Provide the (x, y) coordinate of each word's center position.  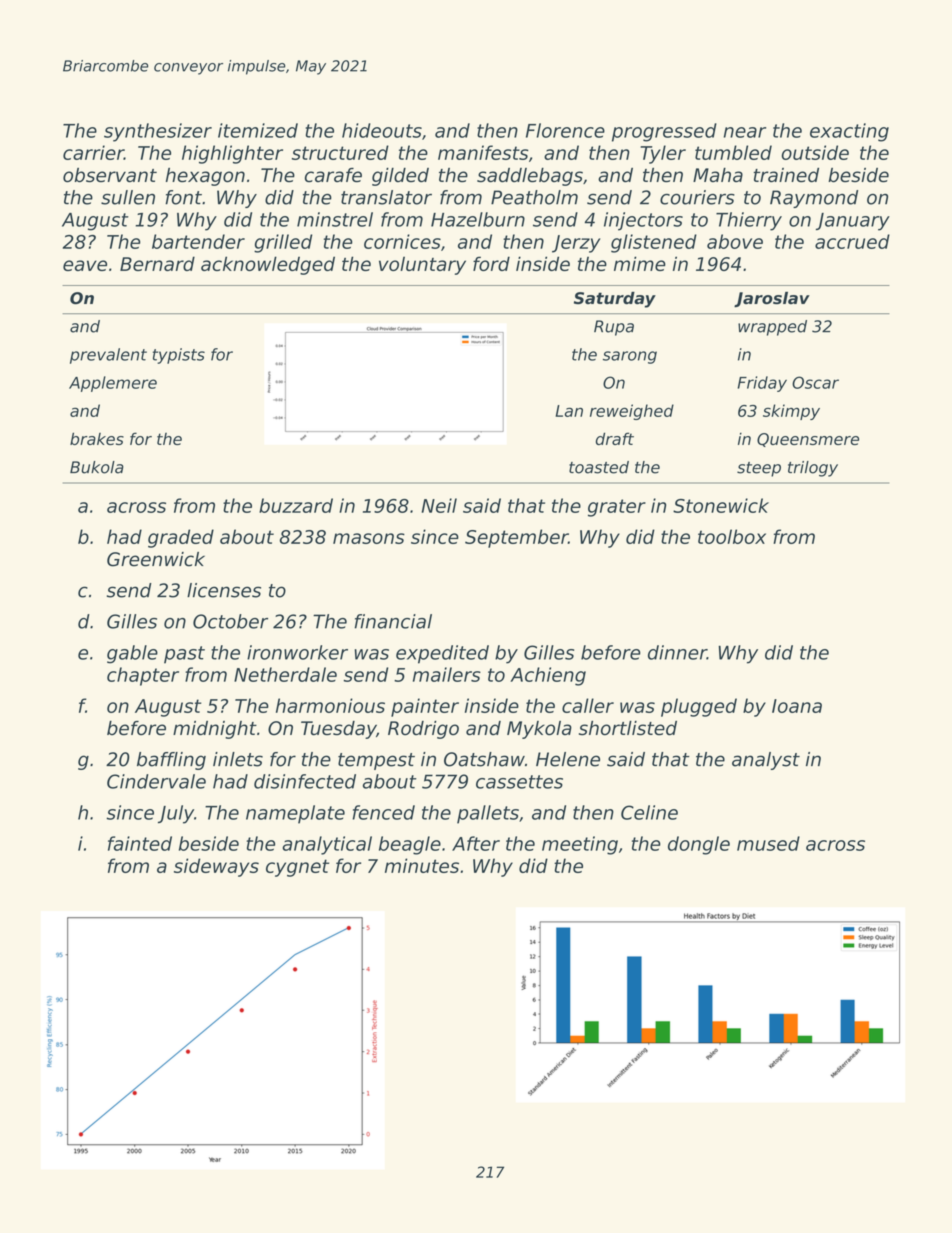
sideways (216, 867)
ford (491, 263)
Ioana (797, 706)
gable (132, 654)
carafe (333, 175)
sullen (128, 197)
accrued (852, 241)
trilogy (813, 469)
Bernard (157, 263)
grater (617, 508)
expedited (442, 654)
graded (181, 538)
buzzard (296, 505)
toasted (599, 467)
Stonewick (721, 505)
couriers (697, 197)
